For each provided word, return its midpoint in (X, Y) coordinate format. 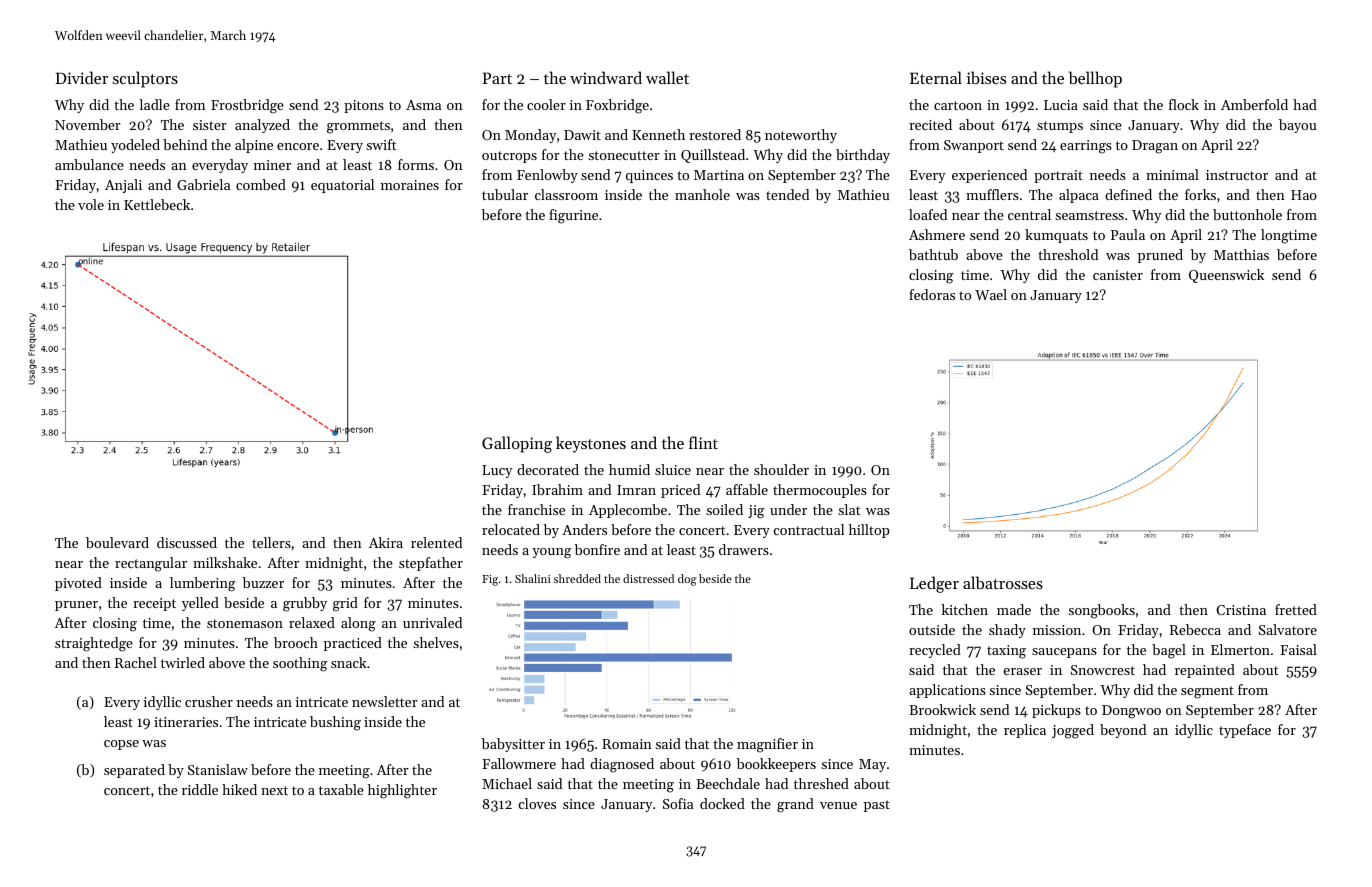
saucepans (1064, 653)
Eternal (936, 77)
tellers (271, 542)
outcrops (509, 157)
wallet (667, 77)
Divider (82, 77)
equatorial (342, 186)
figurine (573, 216)
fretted (1296, 609)
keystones (591, 444)
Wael (991, 294)
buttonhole (1247, 214)
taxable (341, 789)
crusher (209, 701)
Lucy (497, 471)
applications (947, 691)
